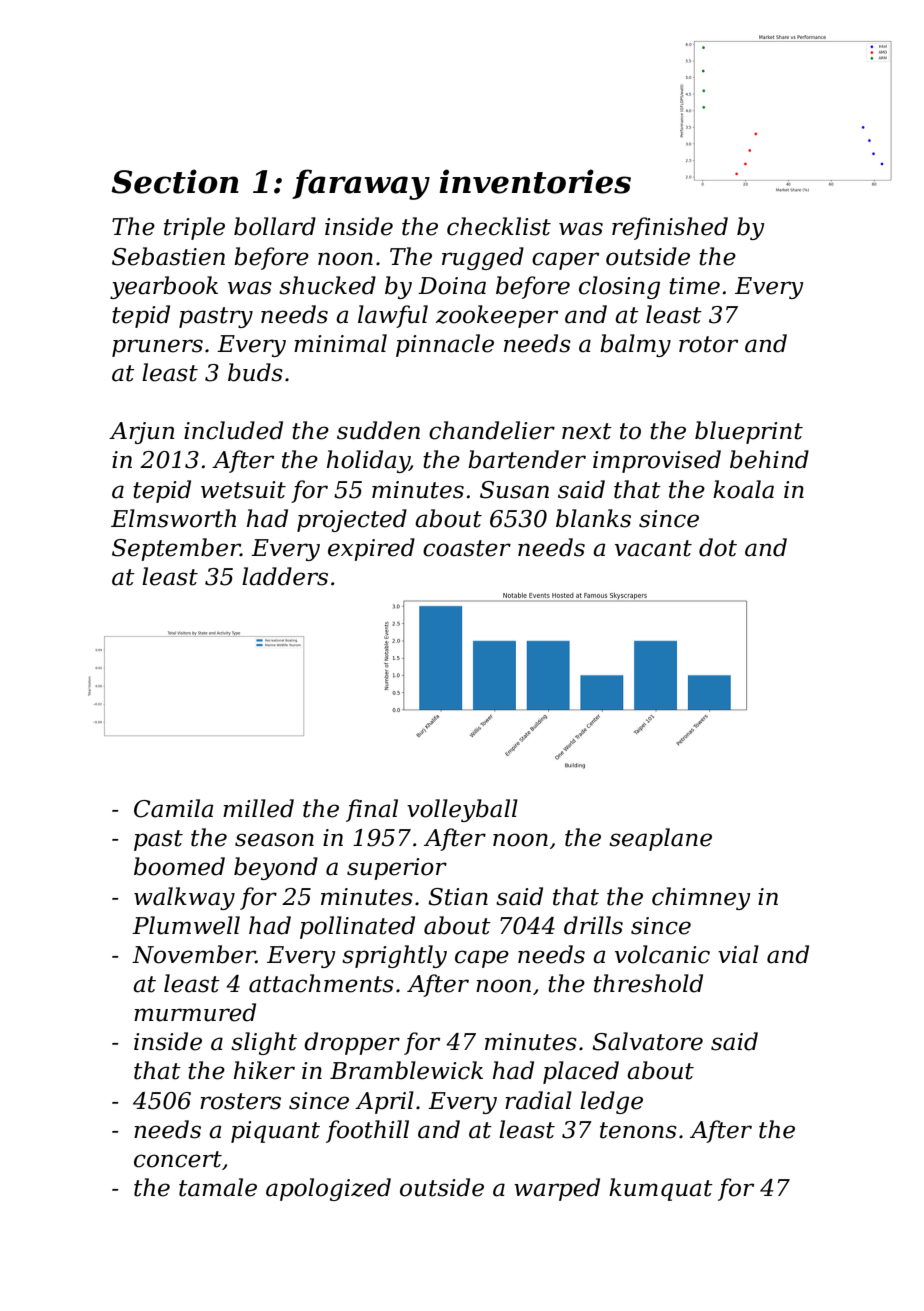  I want to click on Section, so click(175, 181).
